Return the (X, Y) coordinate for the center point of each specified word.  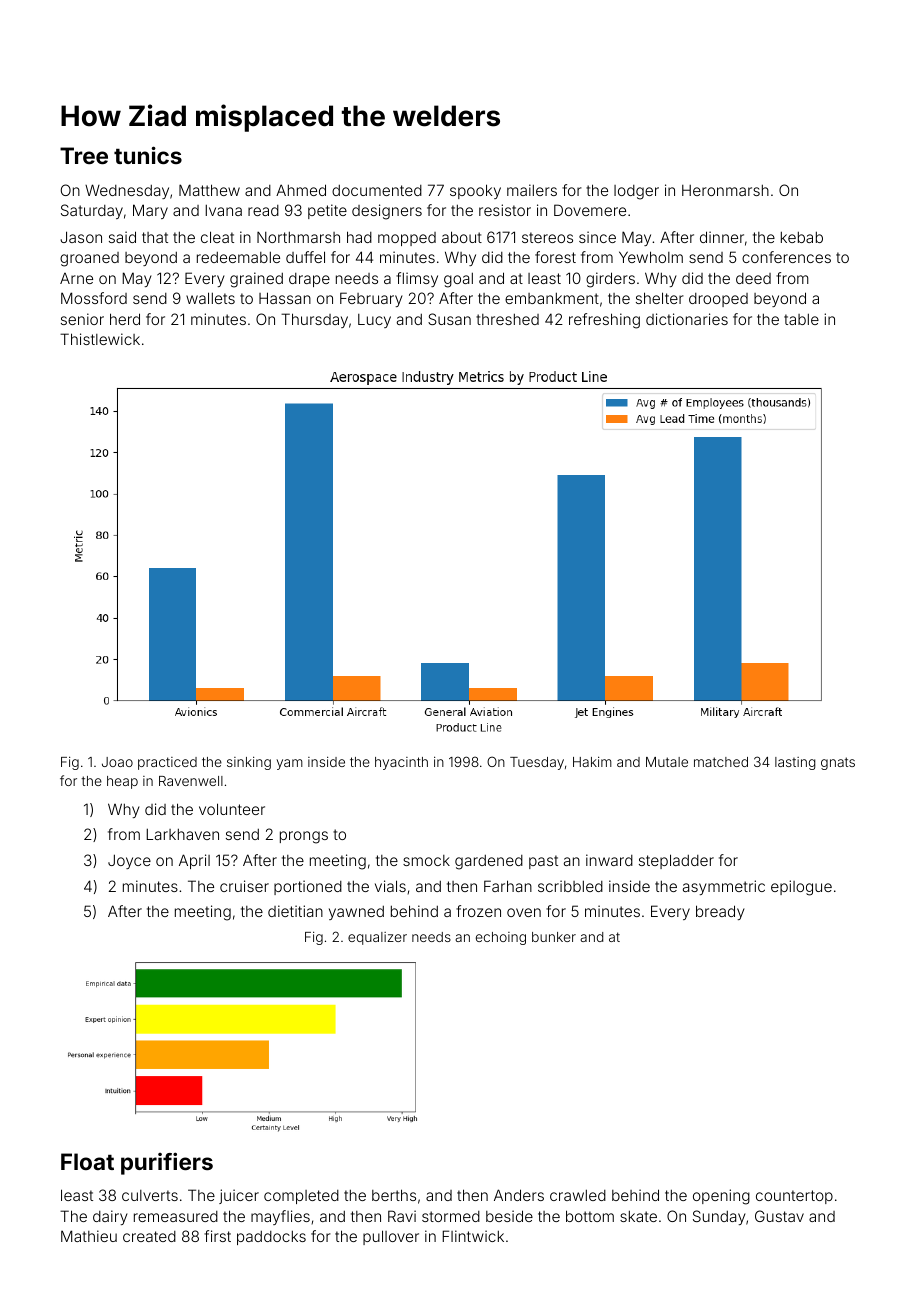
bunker (554, 937)
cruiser (244, 886)
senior (82, 319)
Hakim (592, 761)
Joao (117, 762)
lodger (636, 192)
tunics (148, 155)
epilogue (801, 888)
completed (301, 1197)
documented (377, 190)
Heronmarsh (725, 190)
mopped (407, 239)
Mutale (667, 762)
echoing (501, 938)
